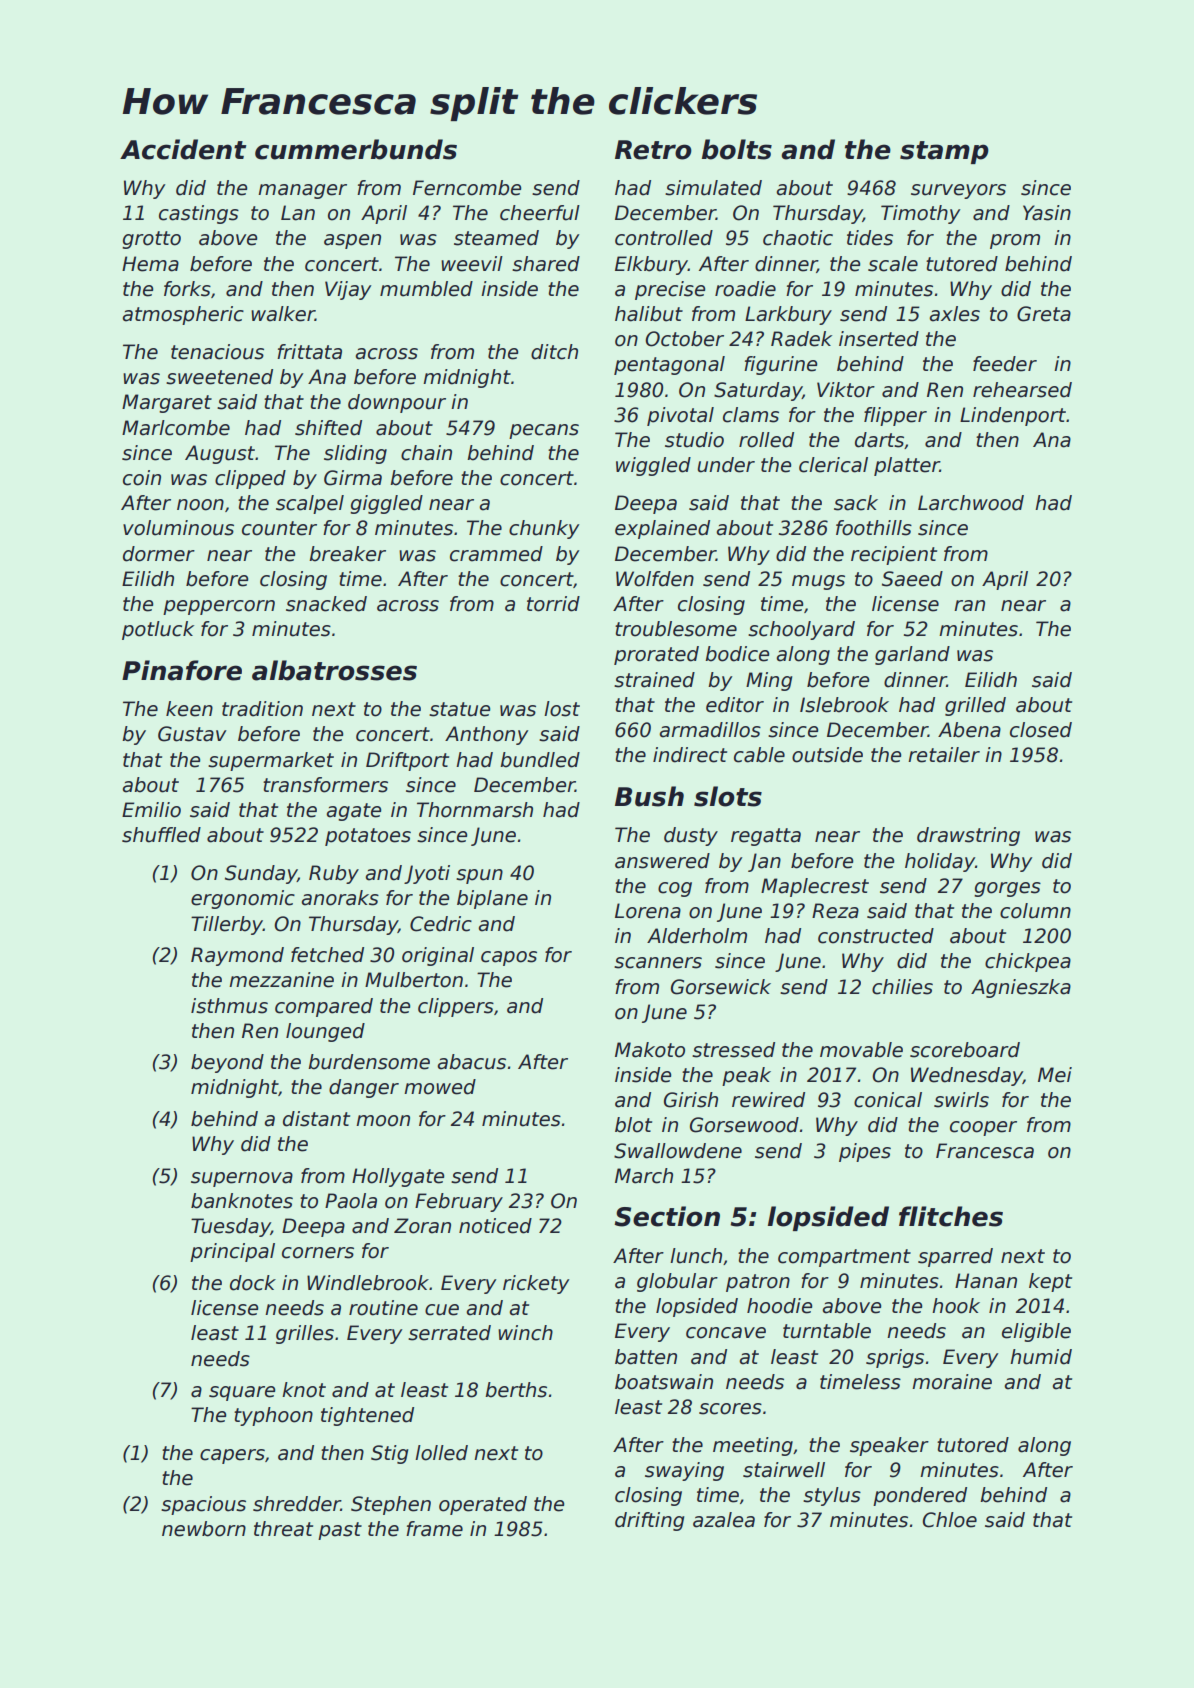 The width and height of the screenshot is (1194, 1688). I want to click on drawstring, so click(968, 836).
